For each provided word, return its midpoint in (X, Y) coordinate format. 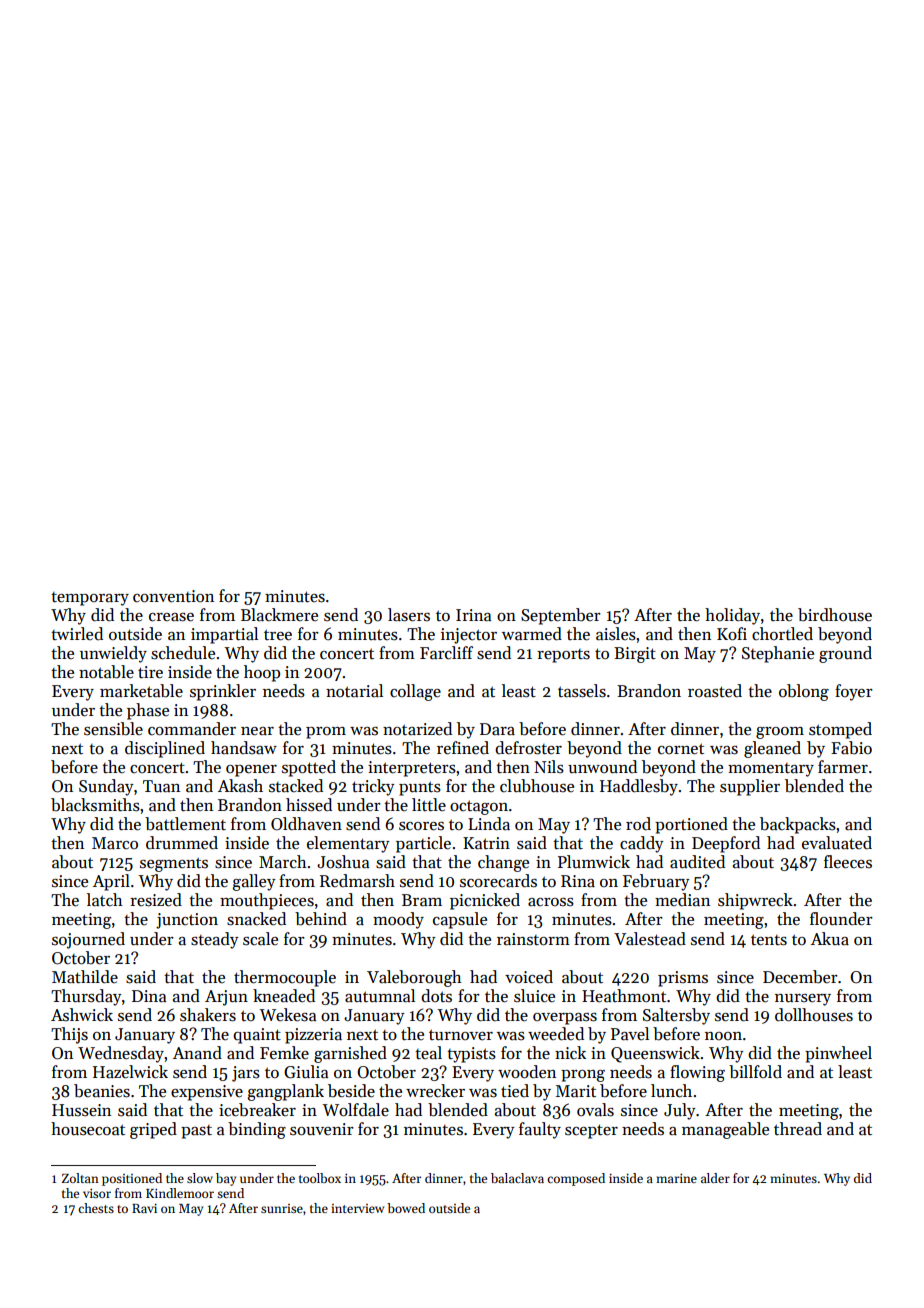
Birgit (635, 655)
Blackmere (279, 615)
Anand (197, 1053)
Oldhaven (306, 824)
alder (715, 1178)
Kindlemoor (180, 1193)
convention (173, 596)
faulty (540, 1130)
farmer (843, 767)
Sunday (106, 787)
